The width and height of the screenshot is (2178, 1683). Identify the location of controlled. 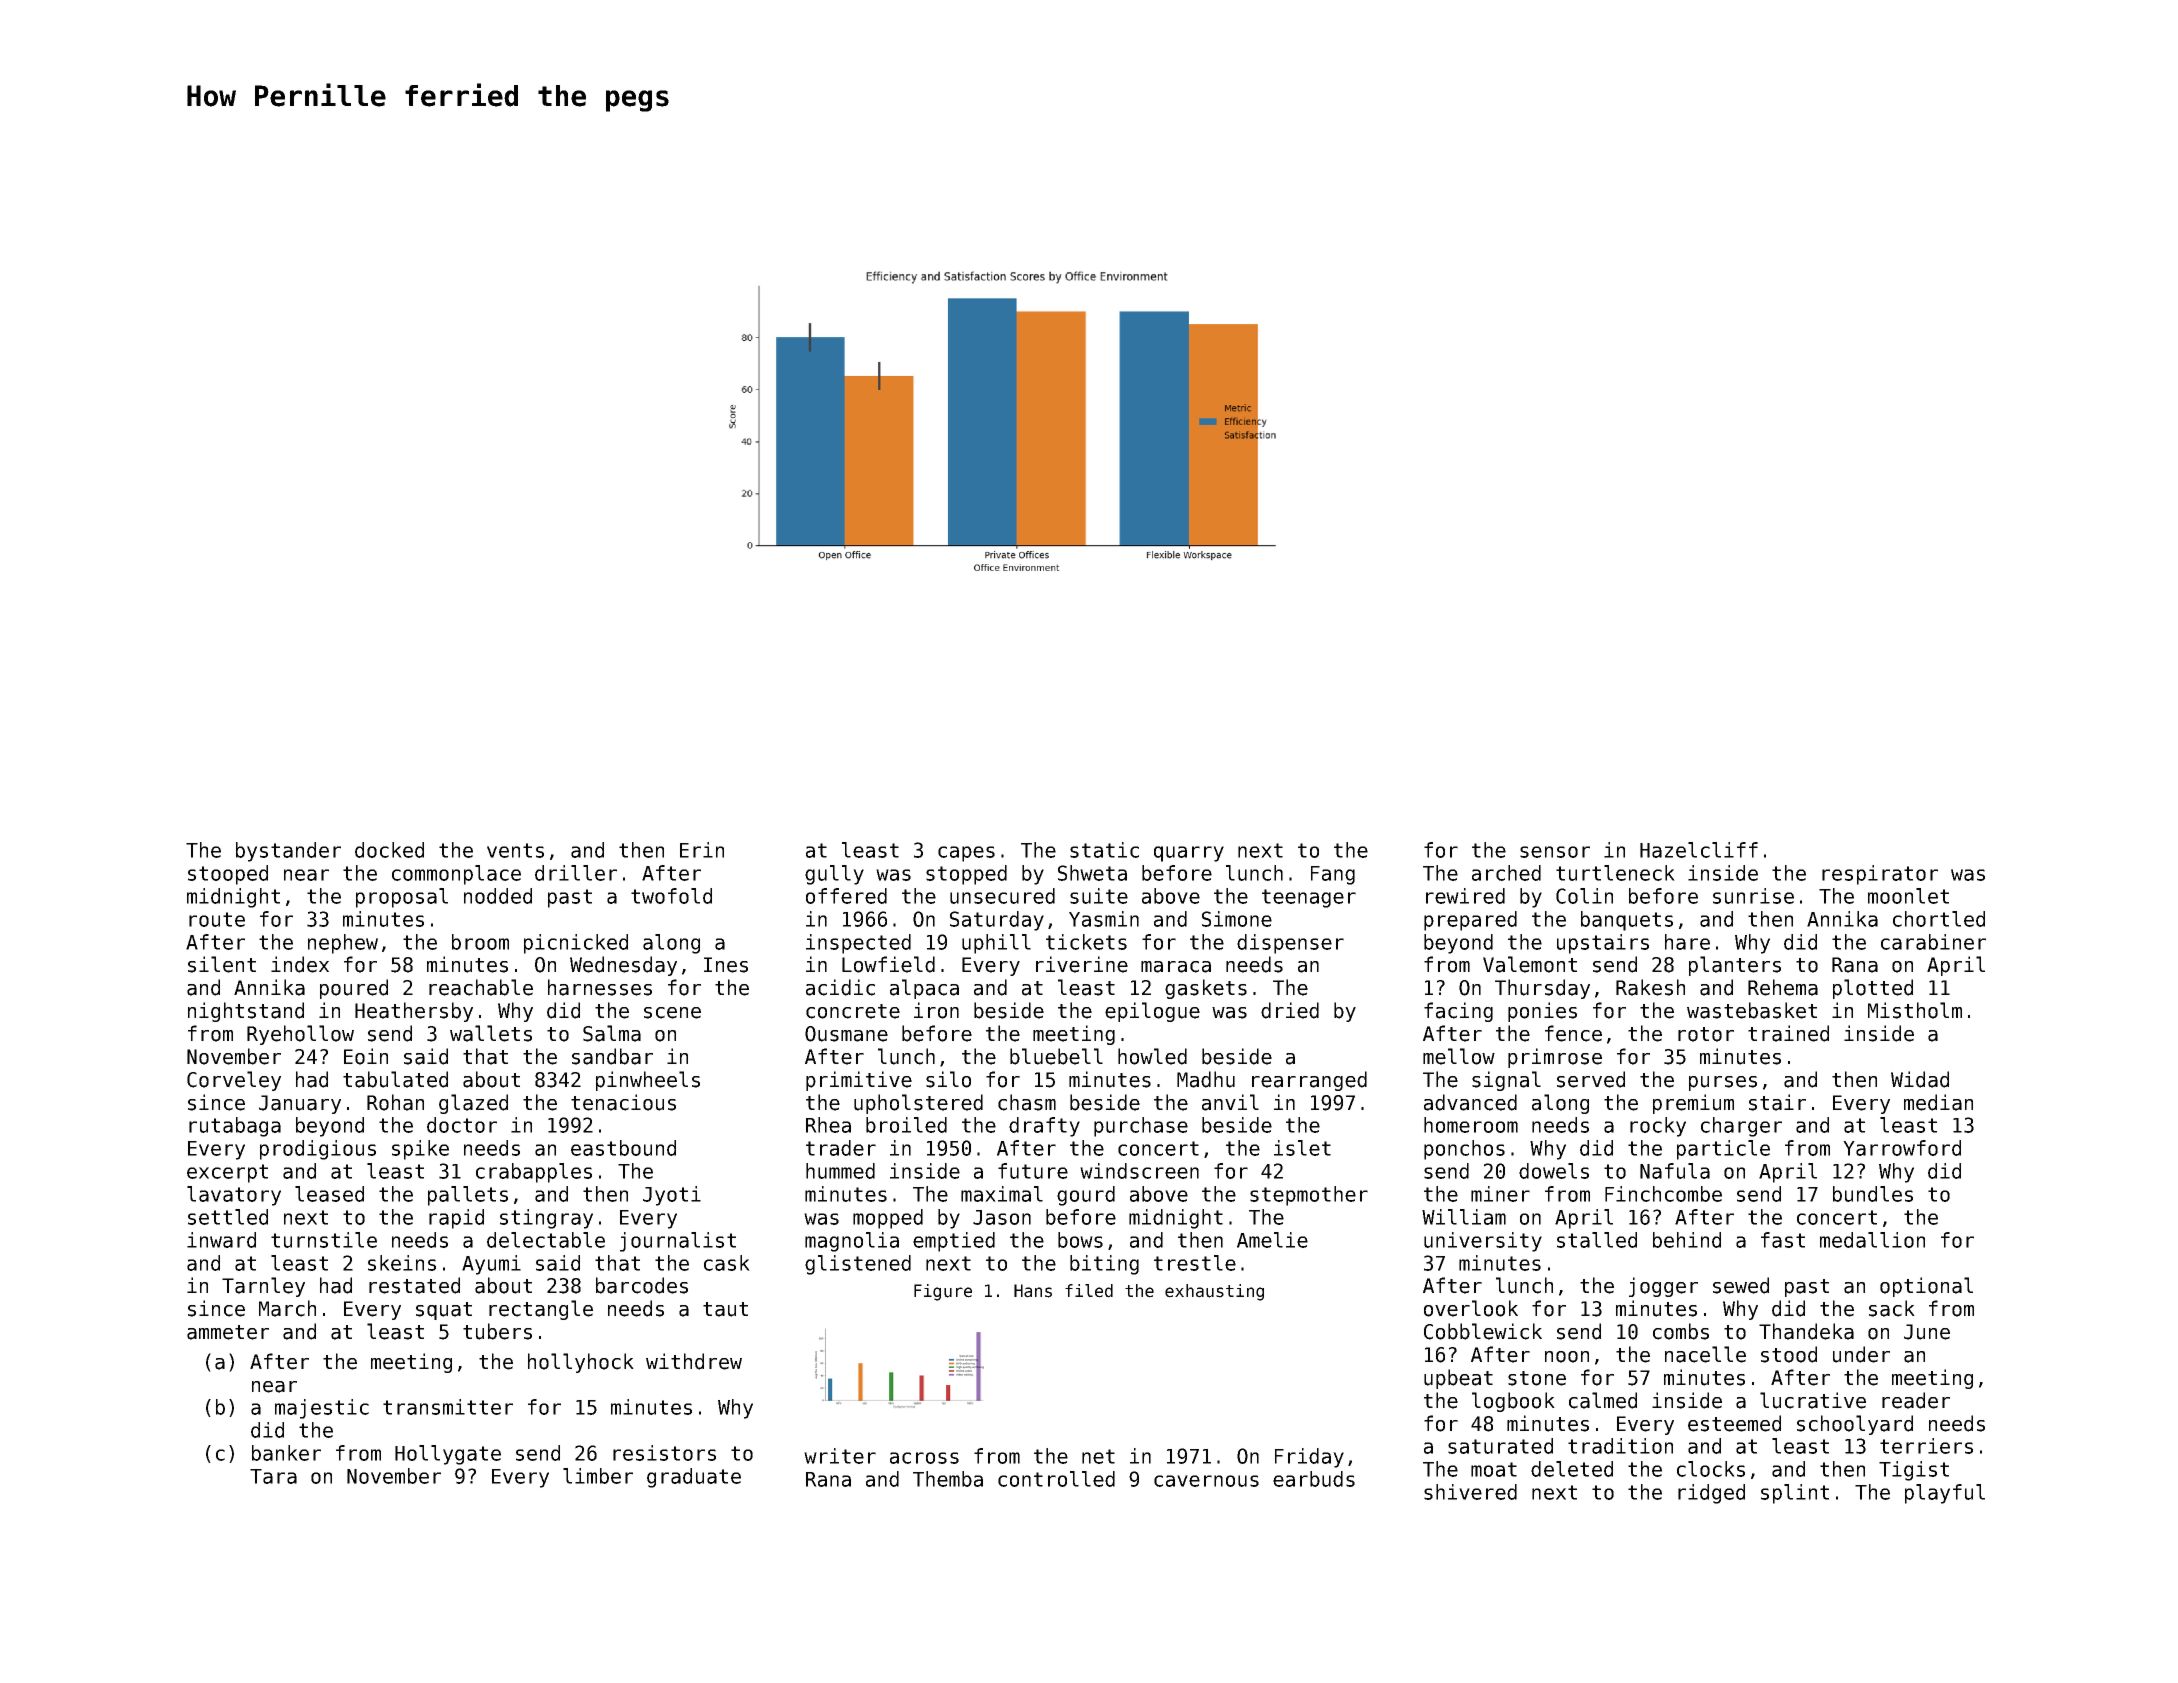
(1056, 1479).
